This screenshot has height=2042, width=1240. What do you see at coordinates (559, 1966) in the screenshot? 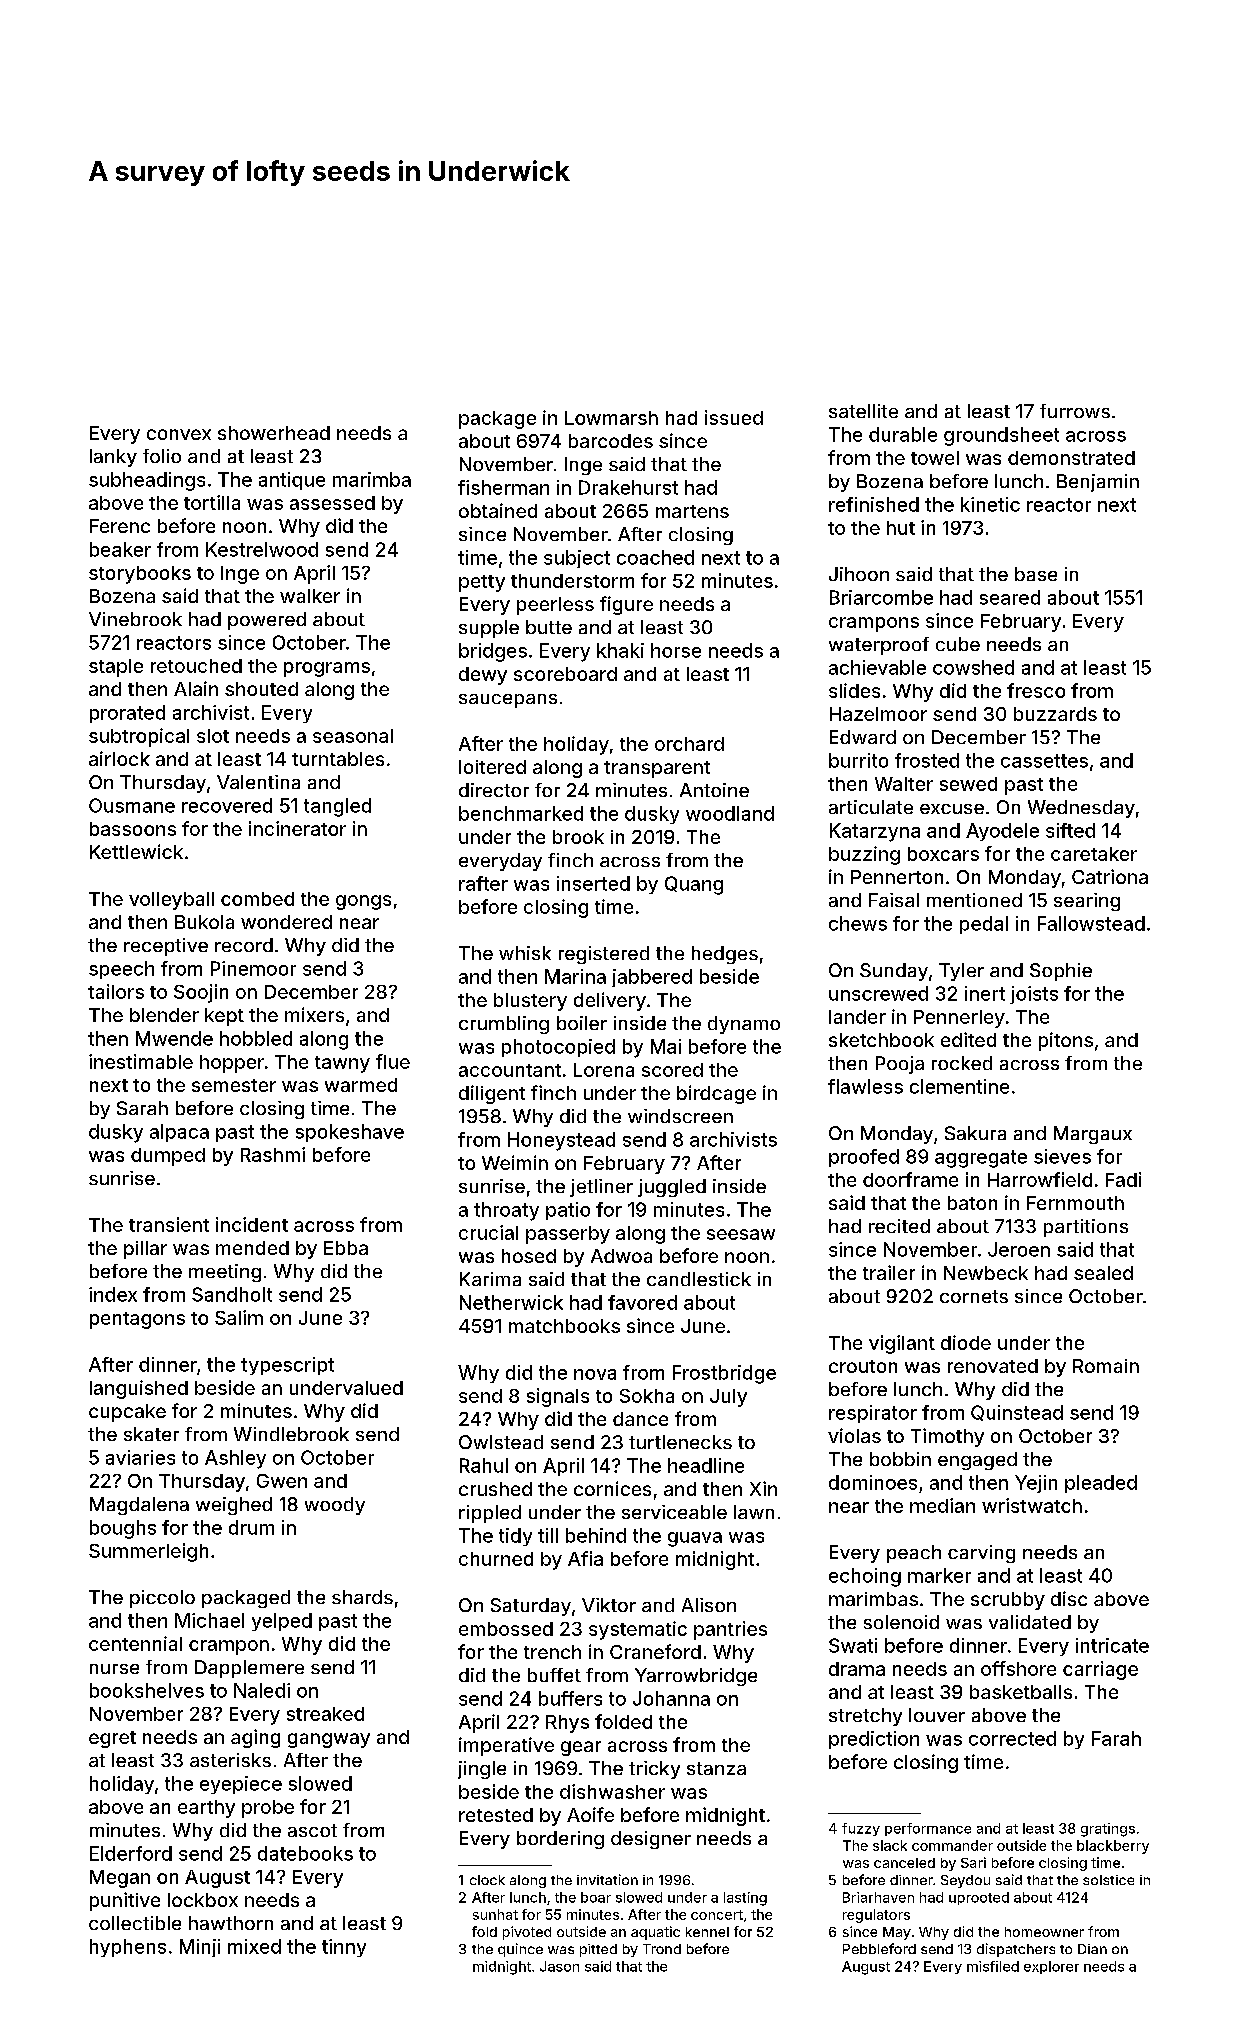
I see `Jason` at bounding box center [559, 1966].
